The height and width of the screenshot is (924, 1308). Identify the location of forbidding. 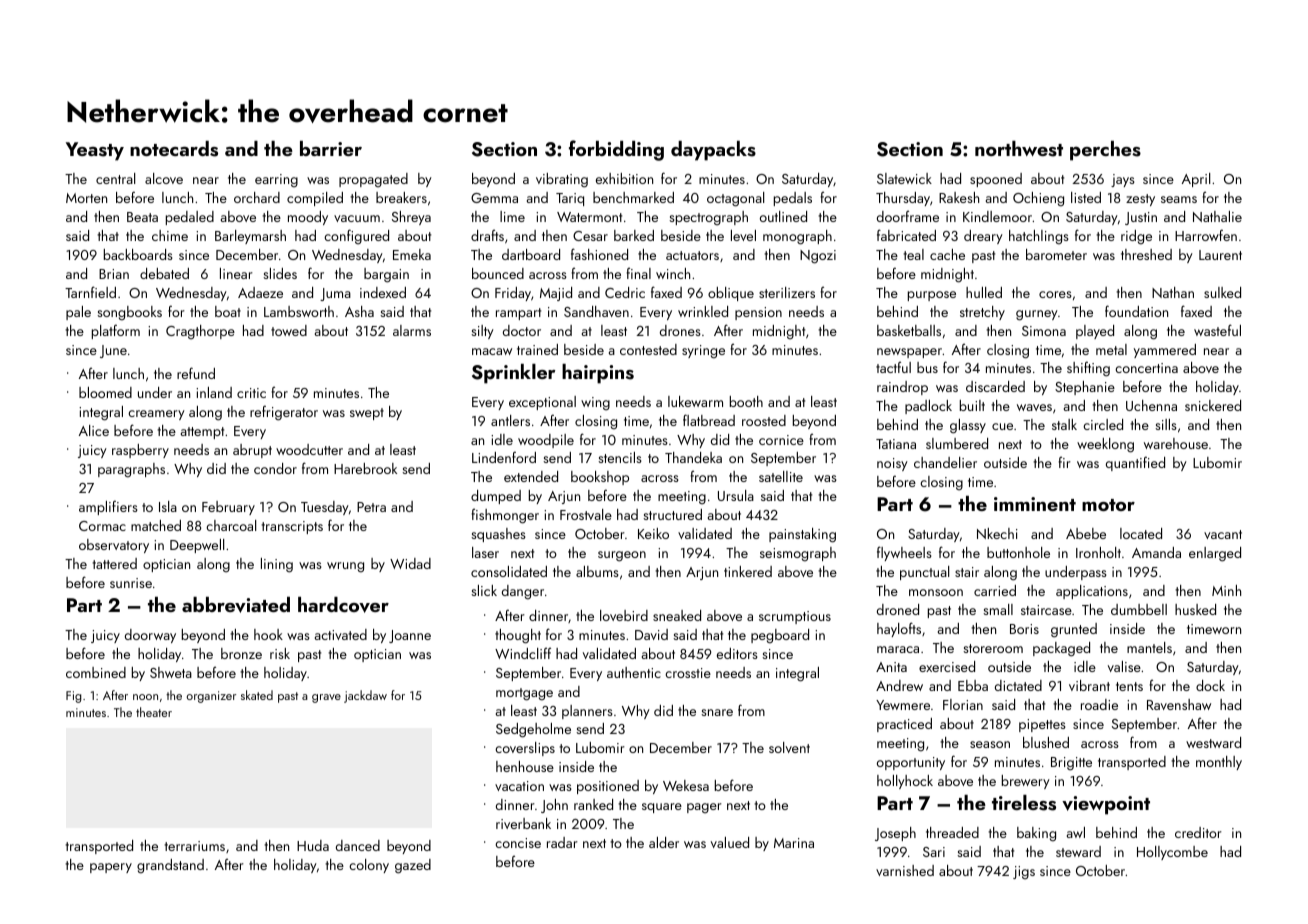
(616, 150).
